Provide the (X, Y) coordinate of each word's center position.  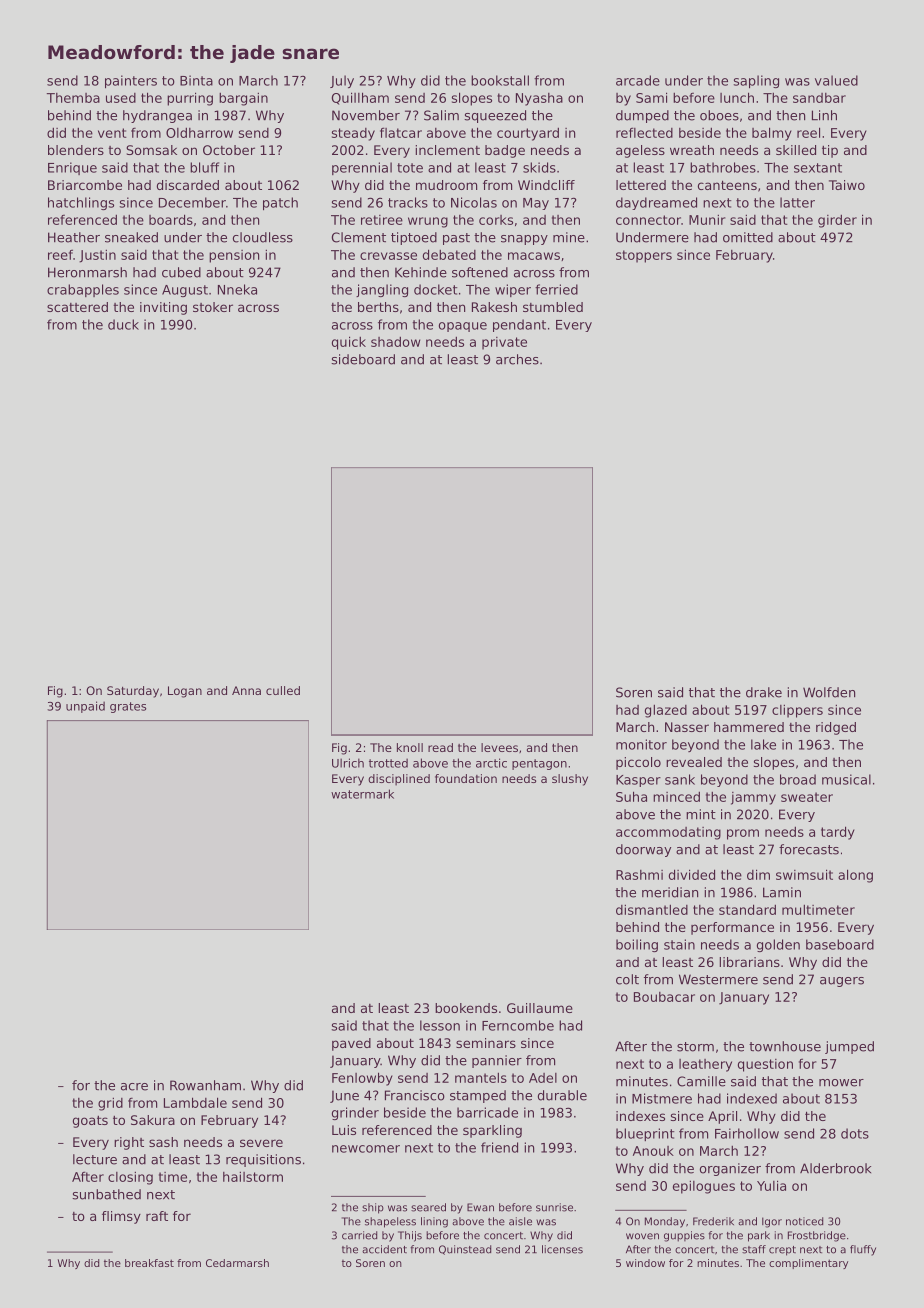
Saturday (133, 692)
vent (112, 133)
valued (836, 80)
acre (134, 1087)
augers (842, 982)
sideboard (363, 359)
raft (157, 1216)
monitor (641, 744)
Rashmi (639, 875)
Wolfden (829, 692)
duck (123, 324)
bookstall (500, 80)
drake (764, 692)
